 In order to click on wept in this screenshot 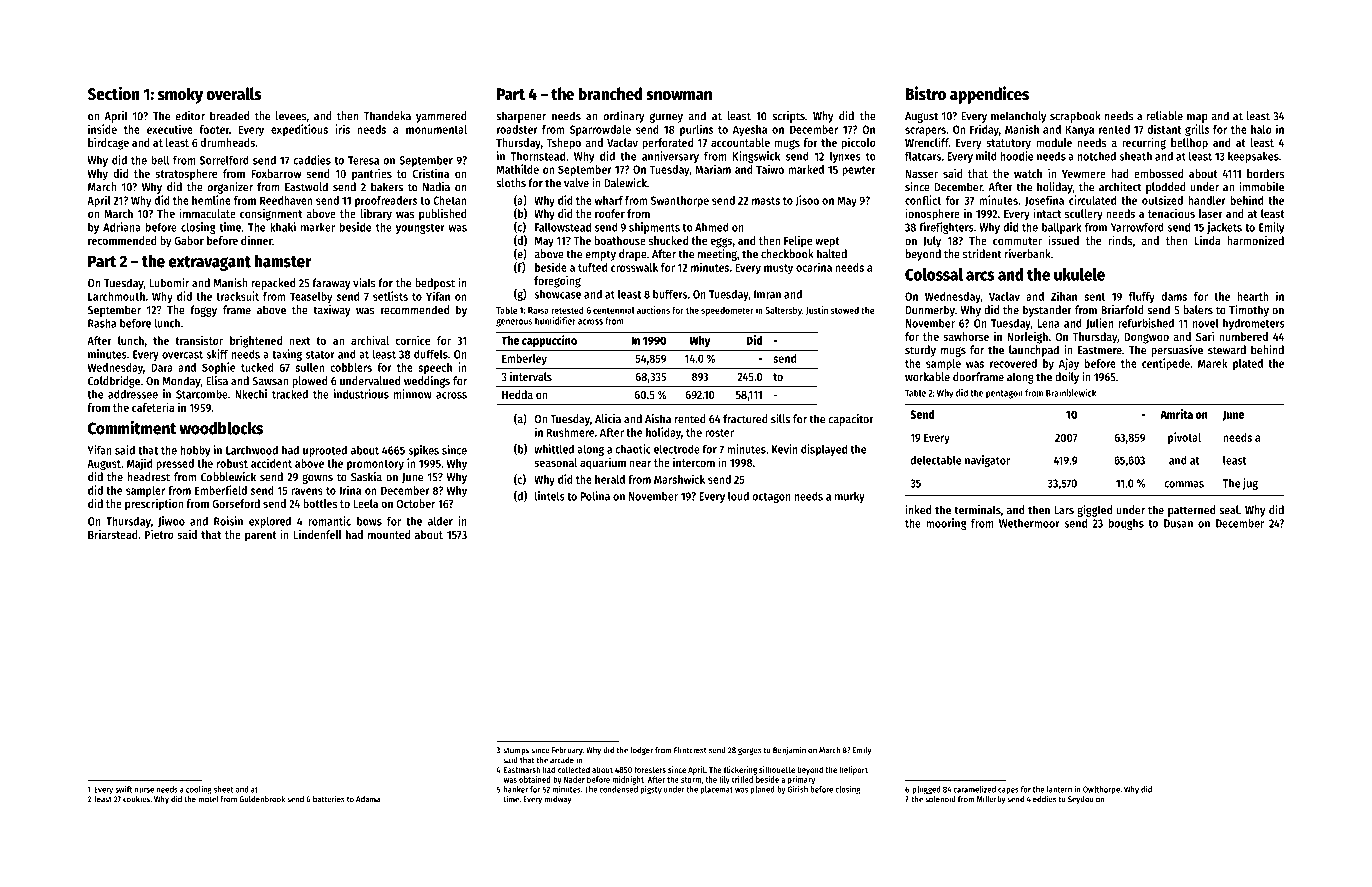, I will do `click(827, 242)`.
